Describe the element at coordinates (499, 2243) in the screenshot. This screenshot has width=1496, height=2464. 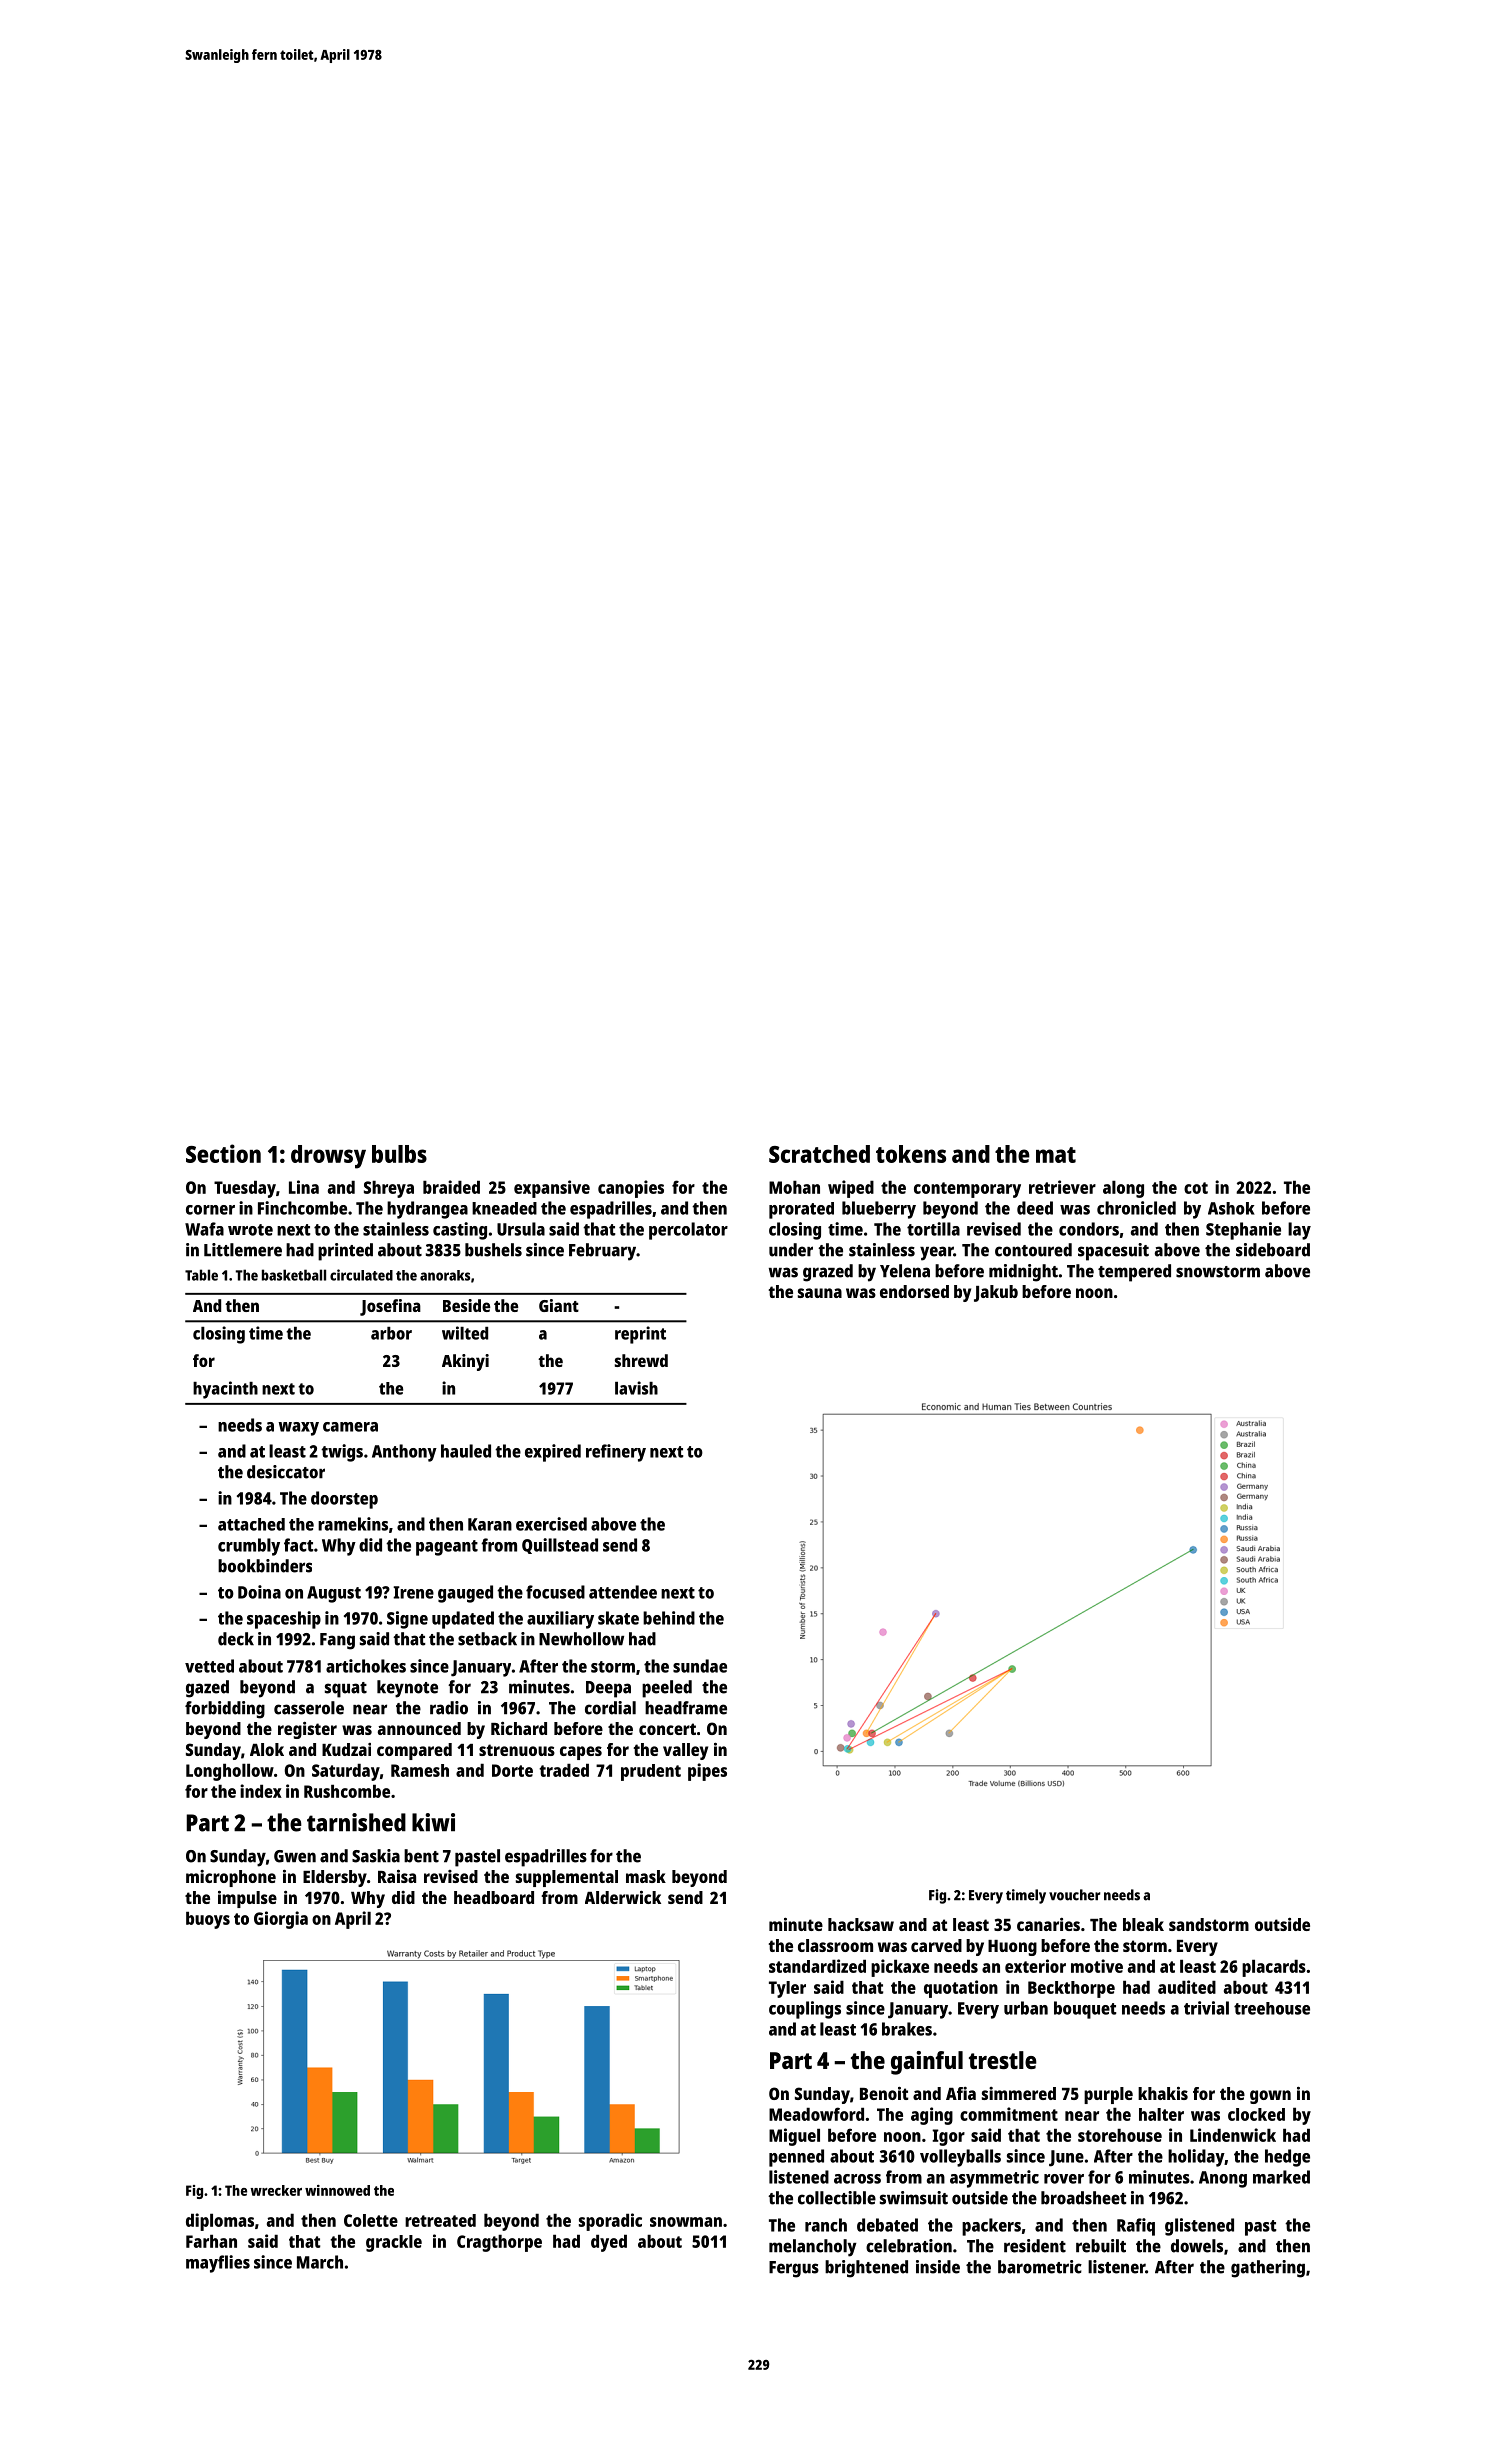
I see `Cragthorpe` at that location.
